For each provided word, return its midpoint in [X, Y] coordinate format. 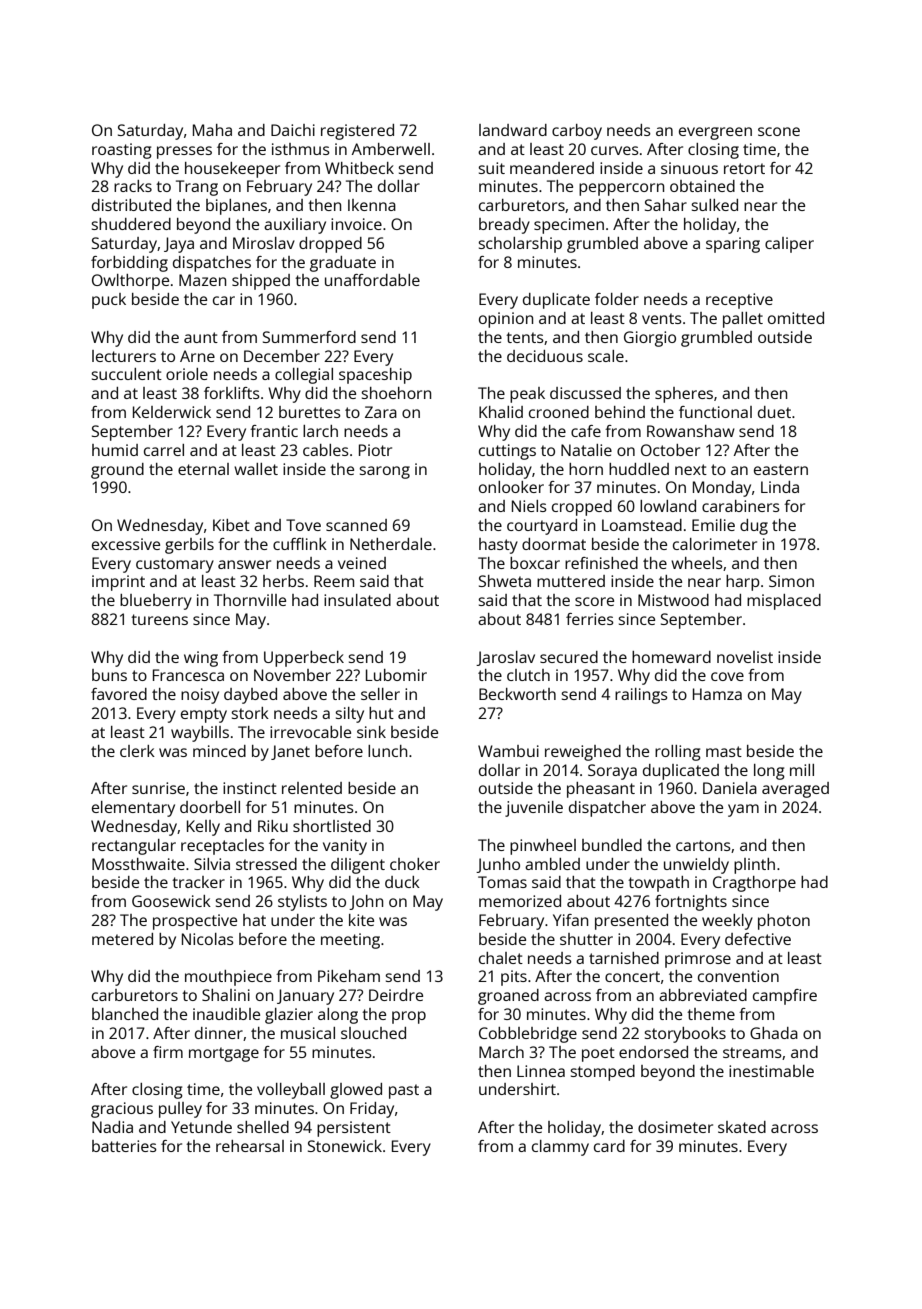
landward [513, 130]
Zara [381, 412]
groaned [508, 997]
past [404, 1091]
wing [201, 659]
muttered [571, 581]
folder [617, 299]
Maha [212, 130]
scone [779, 131]
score [594, 601]
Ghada [774, 1033]
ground [117, 471]
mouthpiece [228, 978]
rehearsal [250, 1146]
